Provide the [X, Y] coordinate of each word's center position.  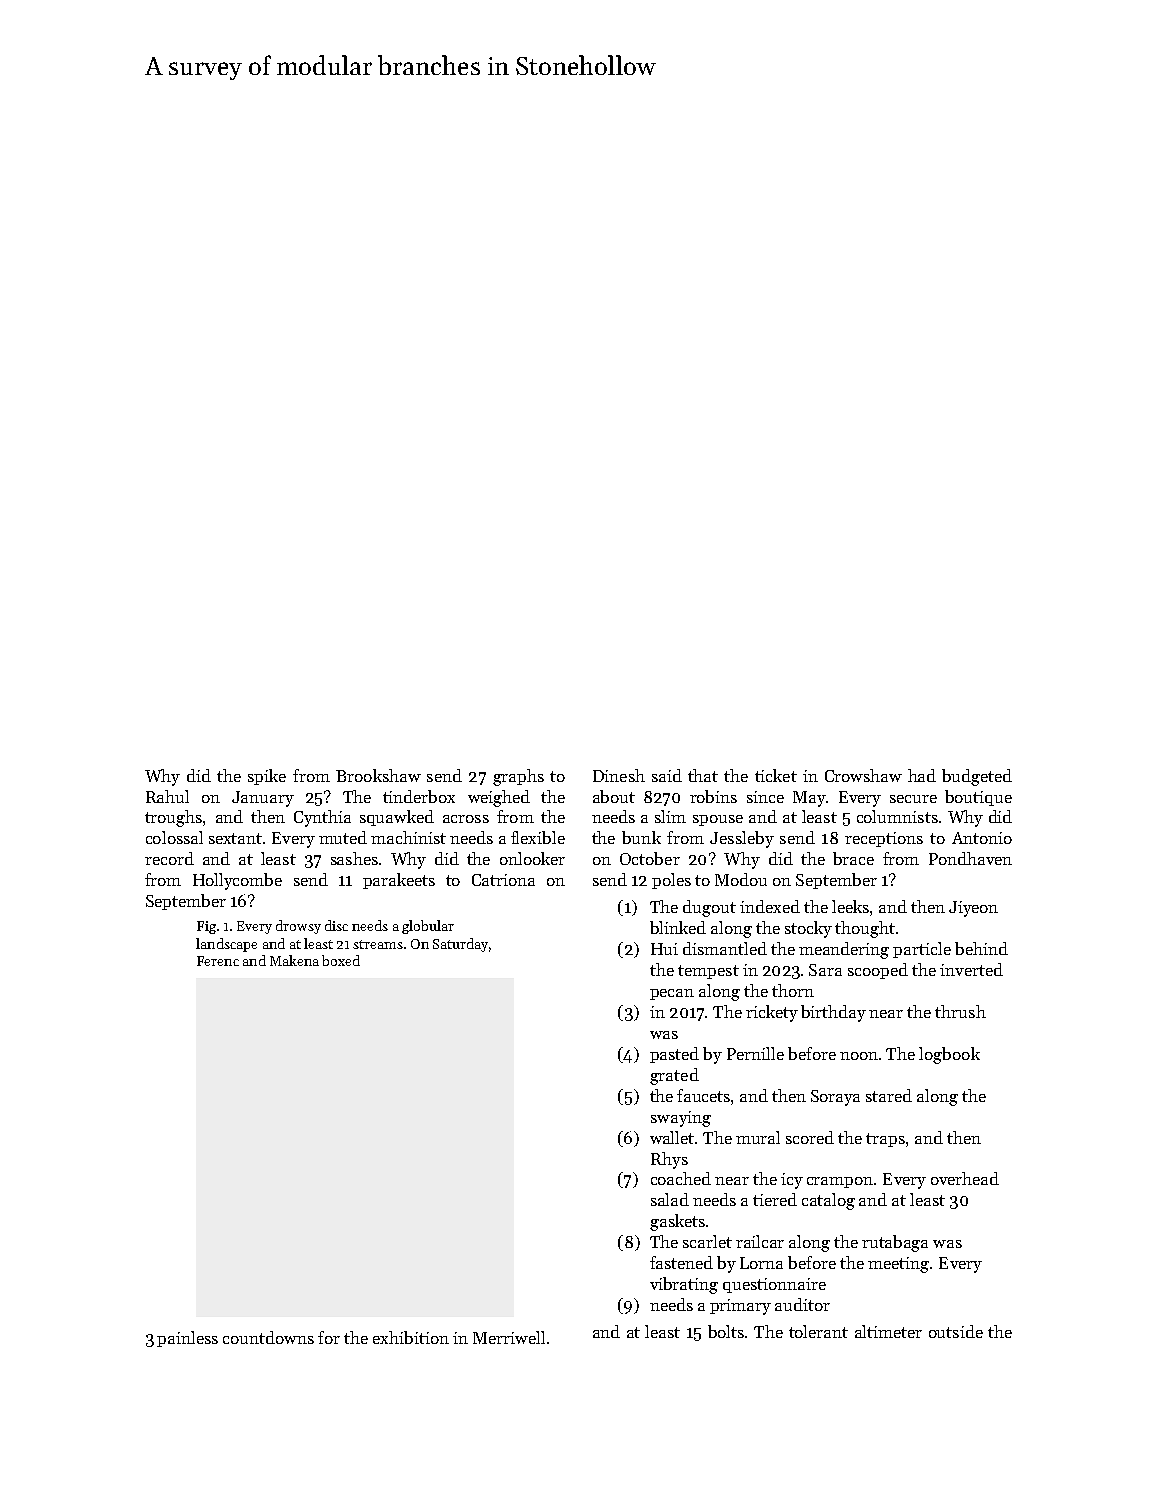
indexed [770, 906]
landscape [226, 945]
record [169, 858]
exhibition [411, 1337]
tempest [708, 972]
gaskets [677, 1222]
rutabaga [895, 1243]
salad [670, 1199]
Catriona [503, 880]
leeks [850, 906]
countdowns [268, 1337]
